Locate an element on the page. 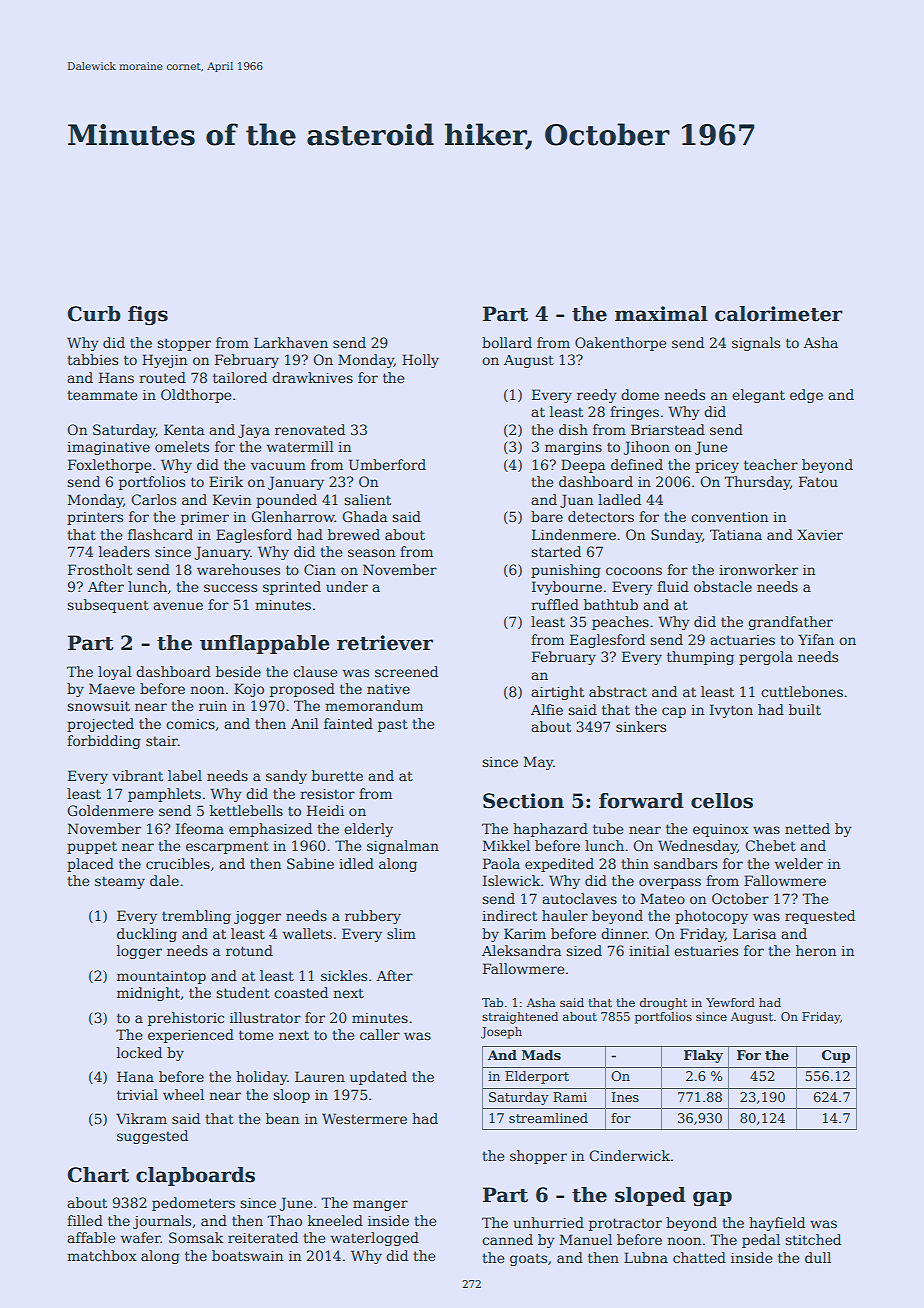 The image size is (924, 1308). drawknives is located at coordinates (312, 377).
